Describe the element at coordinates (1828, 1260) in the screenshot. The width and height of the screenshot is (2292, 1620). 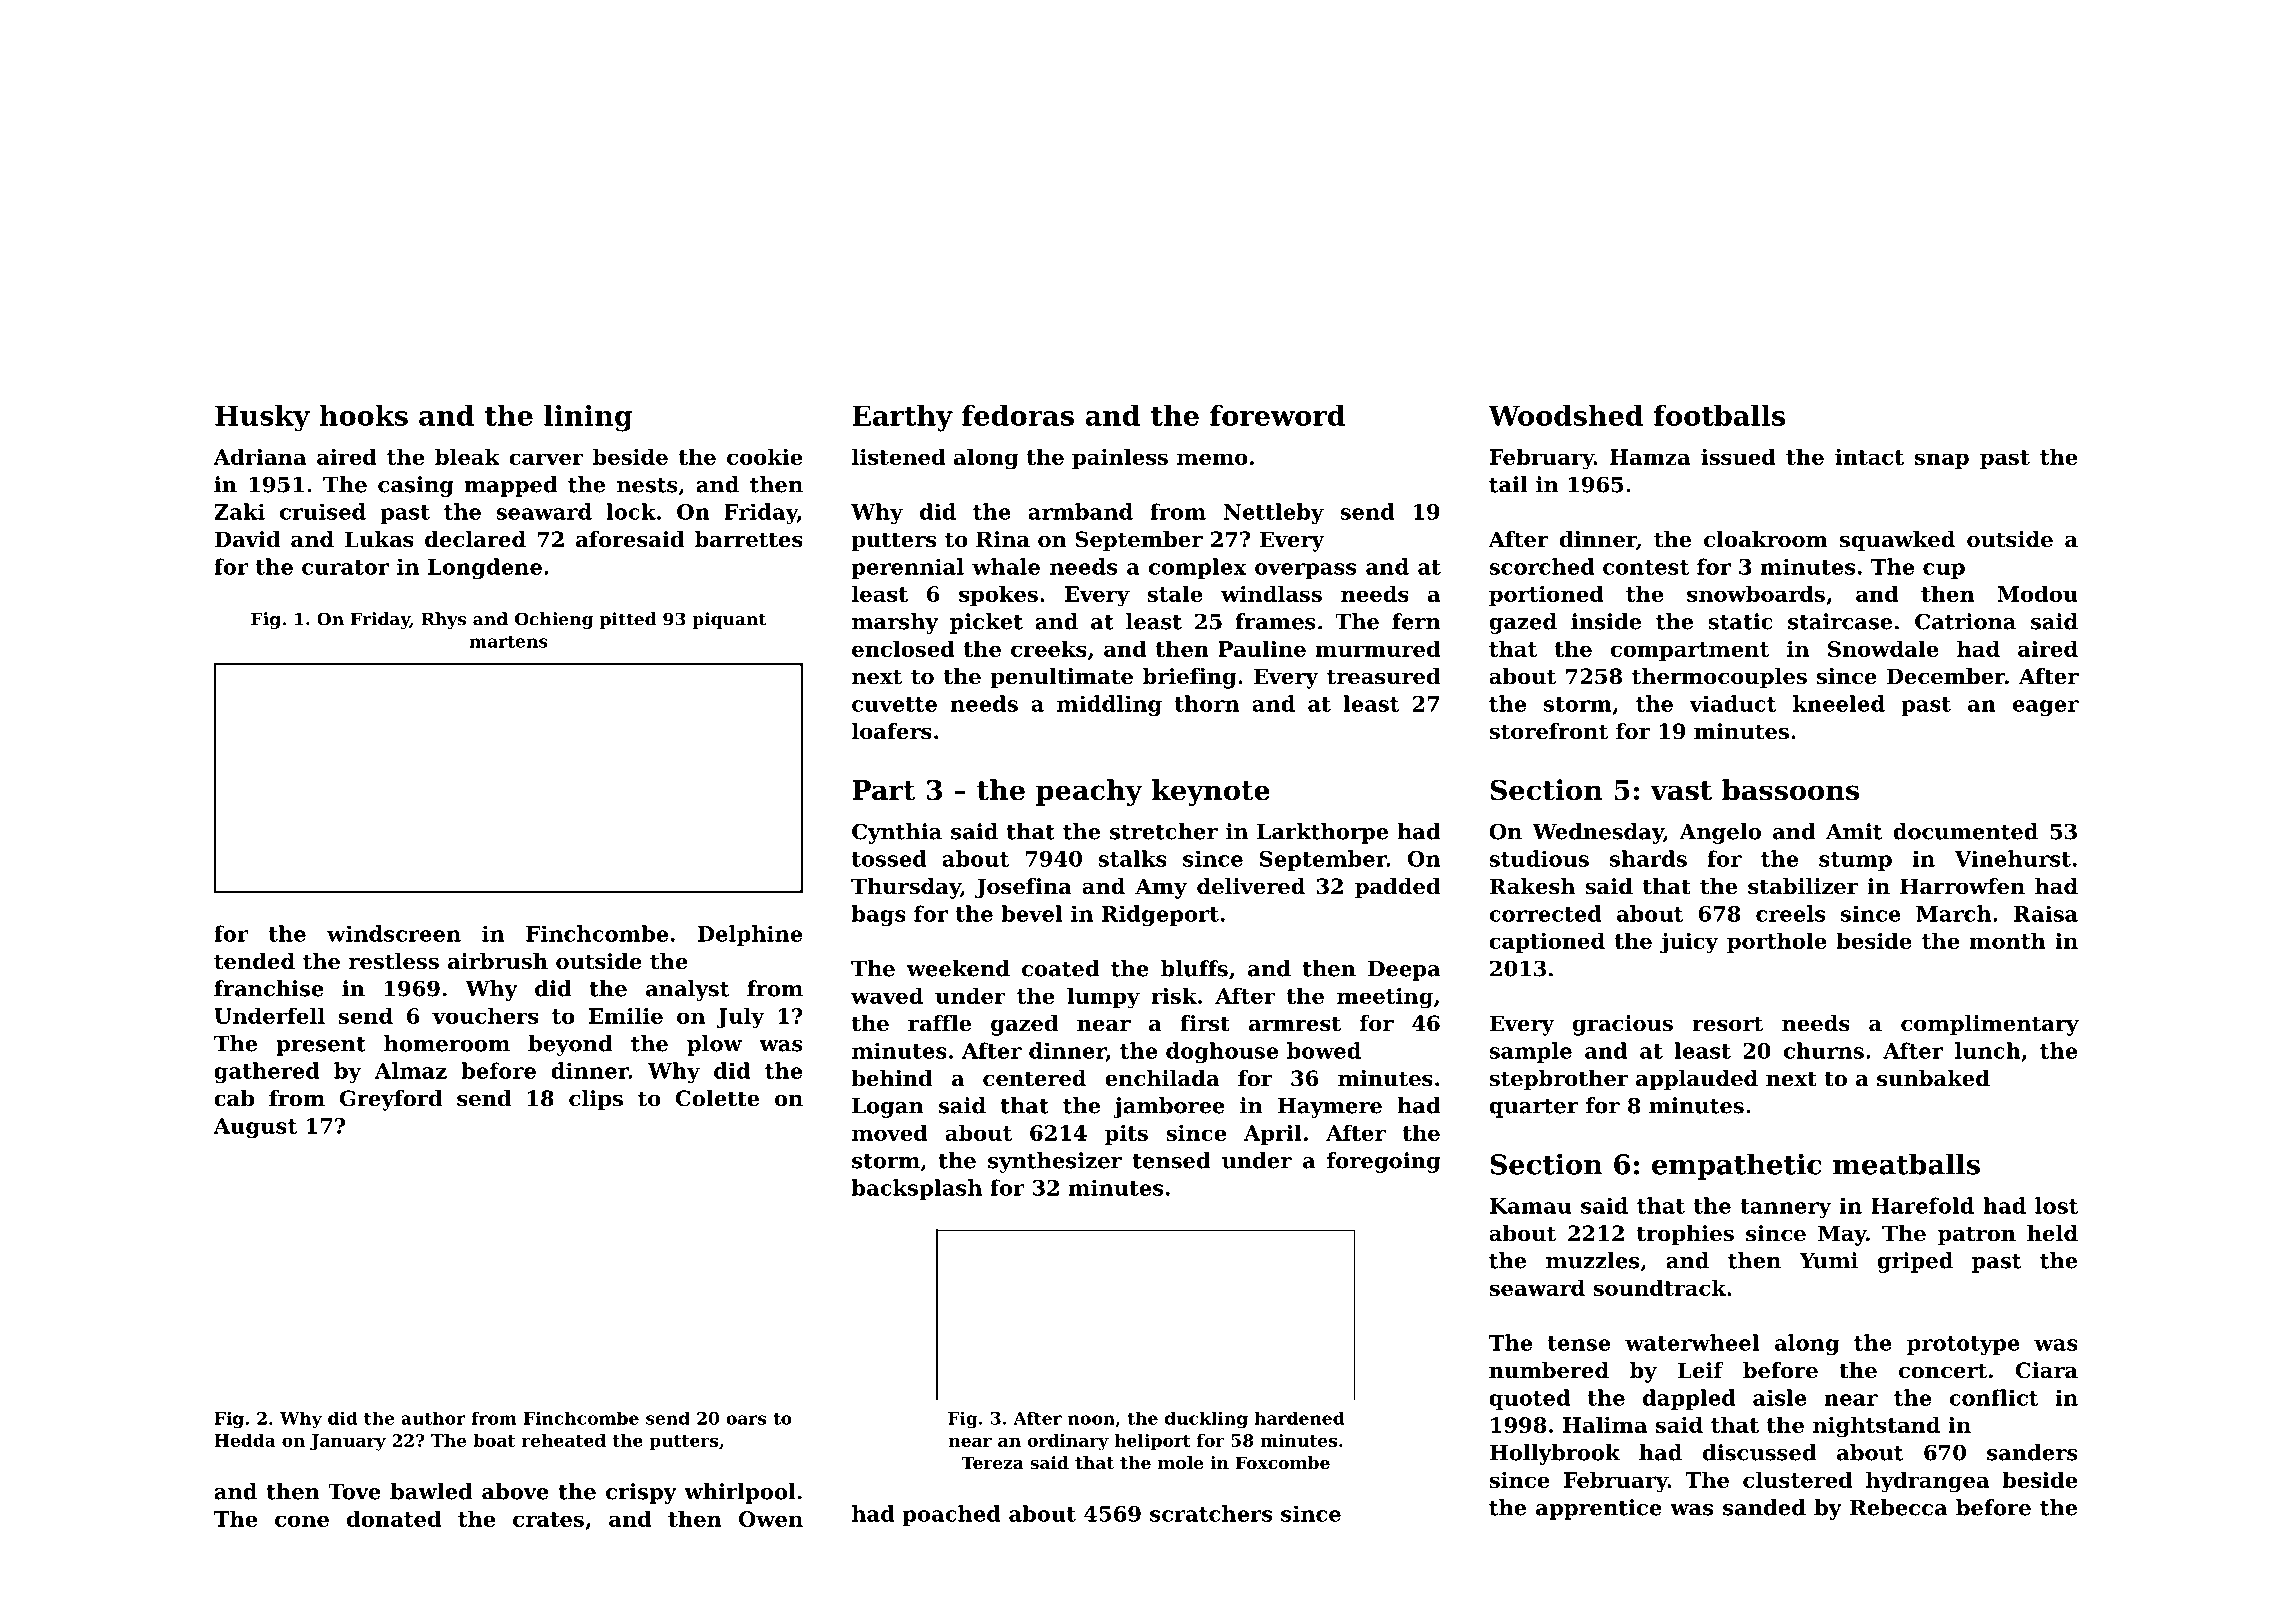
I see `Yumi` at that location.
